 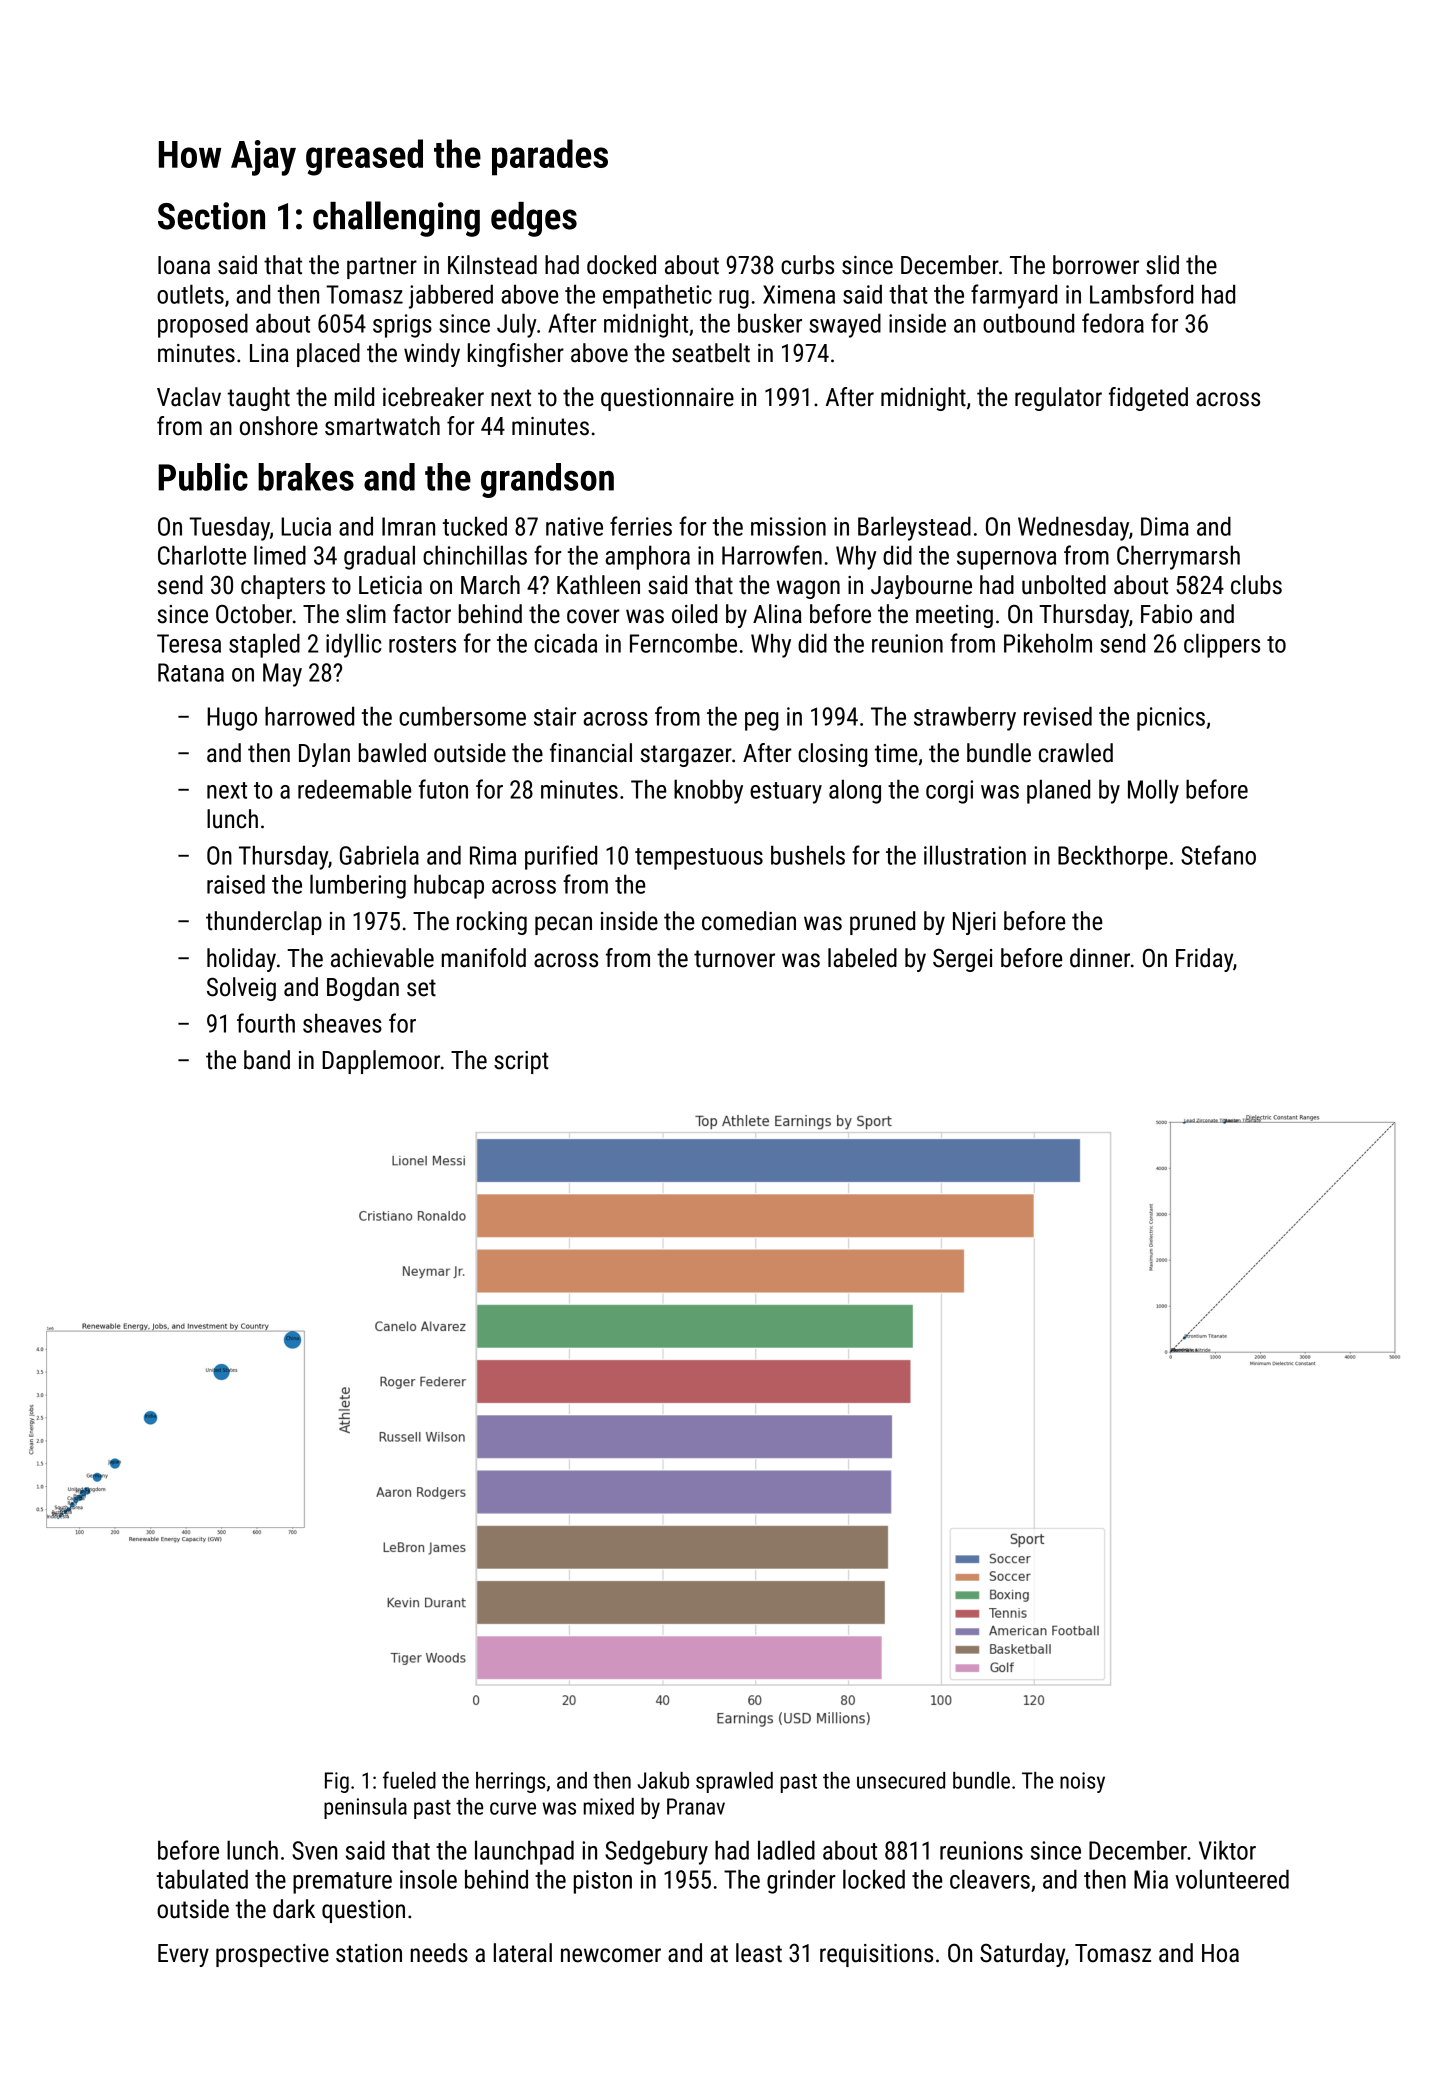 What do you see at coordinates (1058, 399) in the image?
I see `regulator` at bounding box center [1058, 399].
